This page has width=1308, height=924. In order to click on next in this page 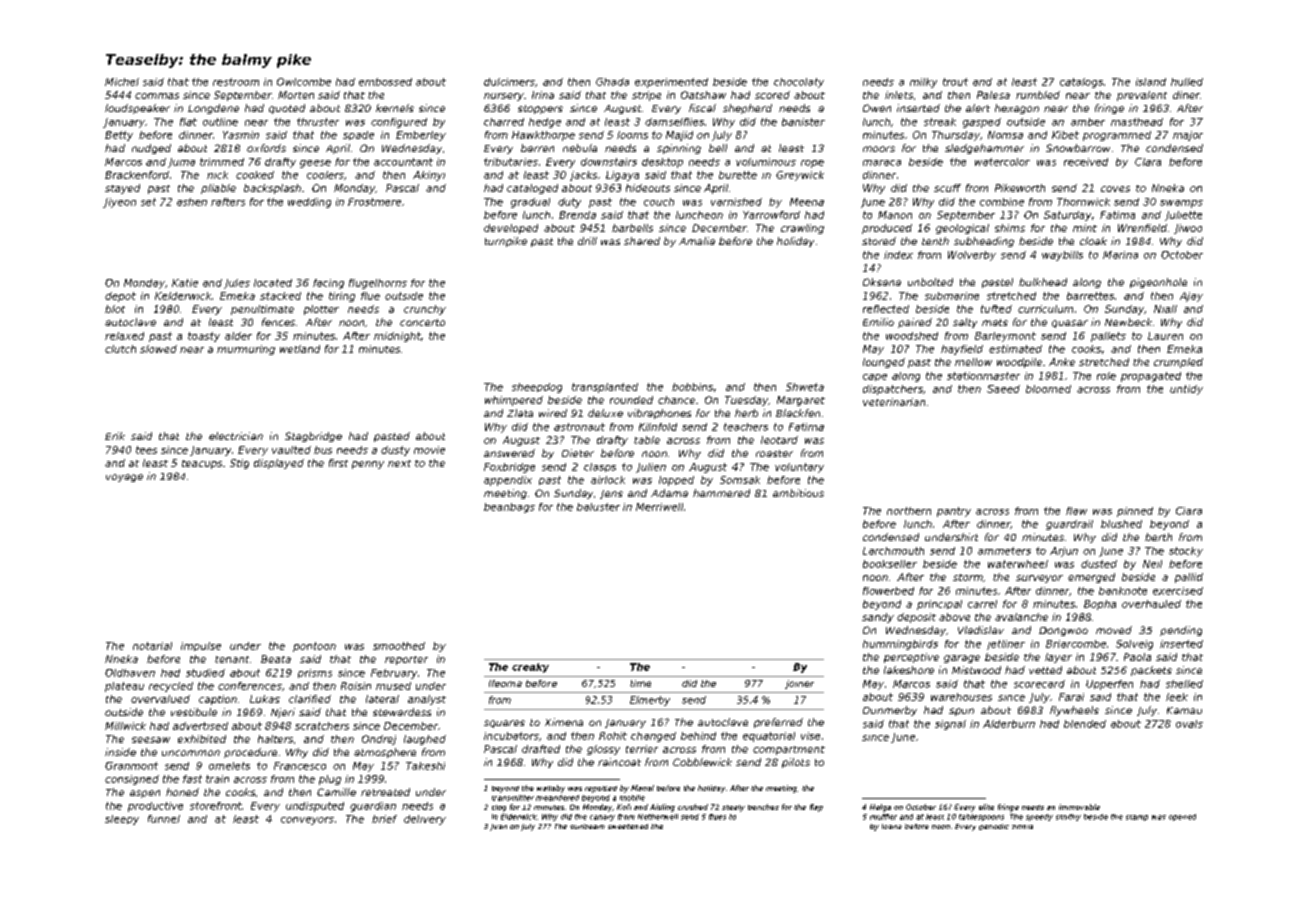, I will do `click(399, 463)`.
